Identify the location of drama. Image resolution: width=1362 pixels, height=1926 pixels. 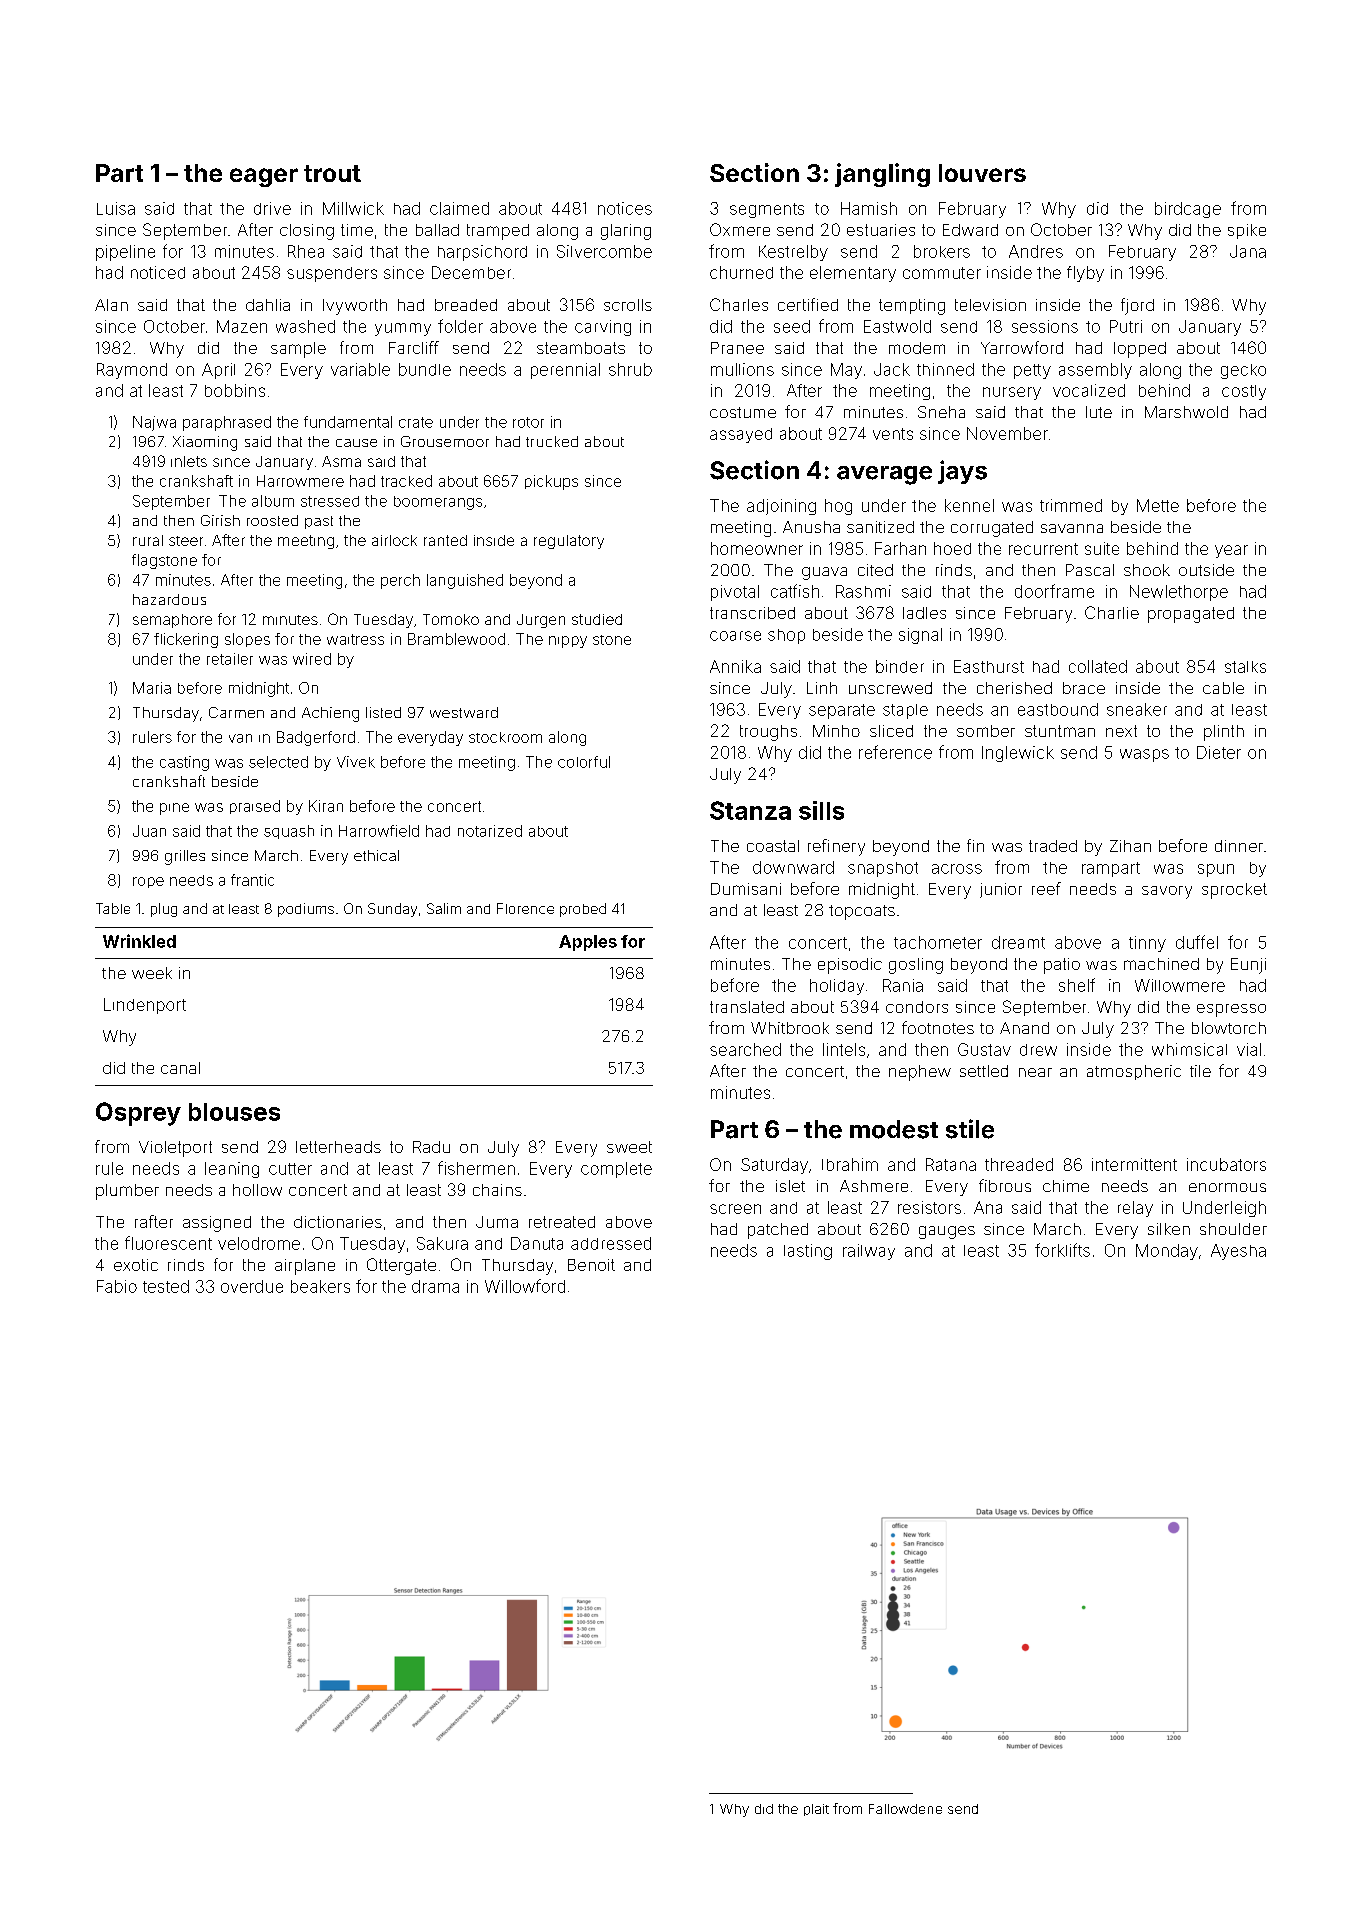
(435, 1286).
